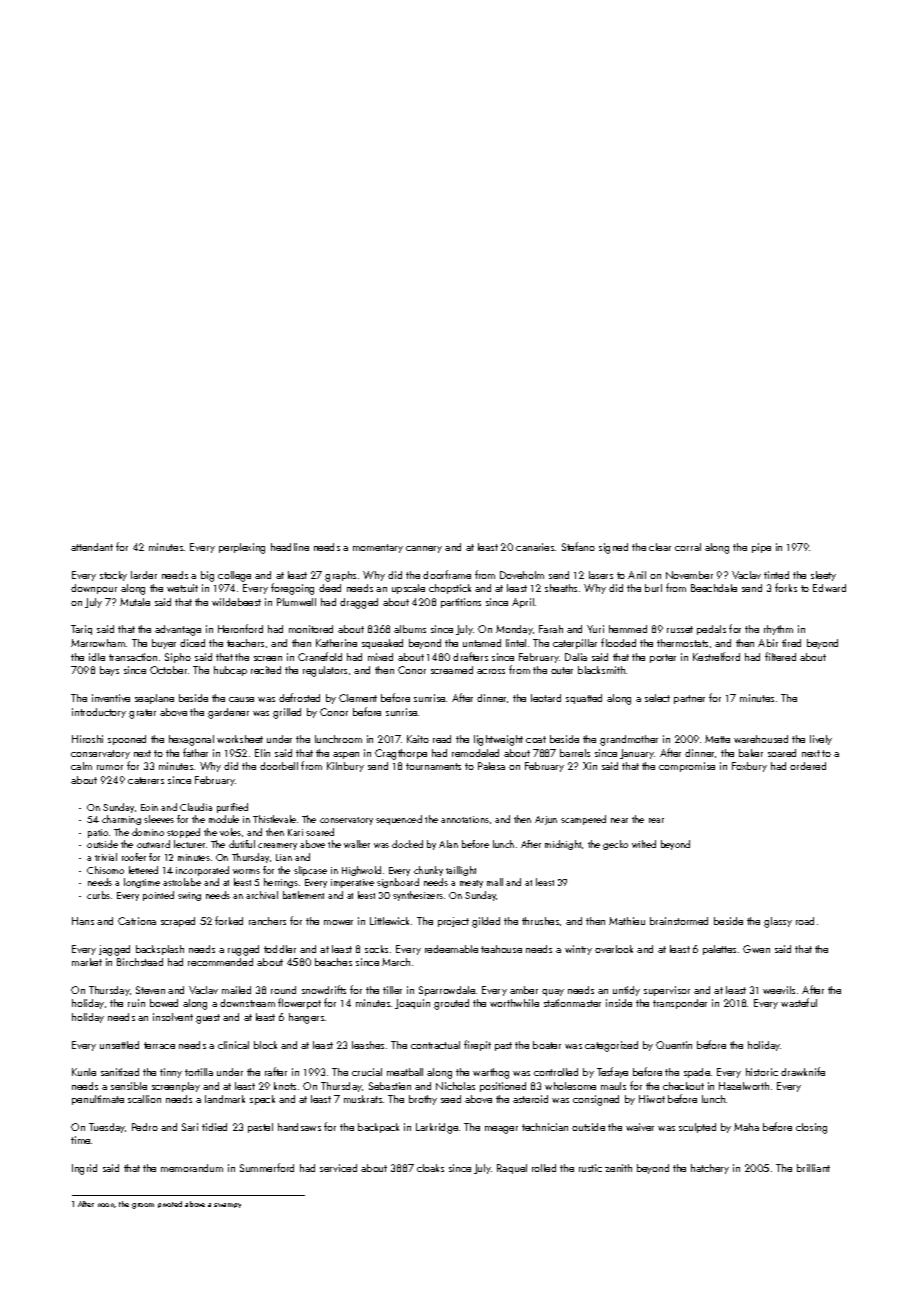  What do you see at coordinates (808, 766) in the page?
I see `ordered` at bounding box center [808, 766].
